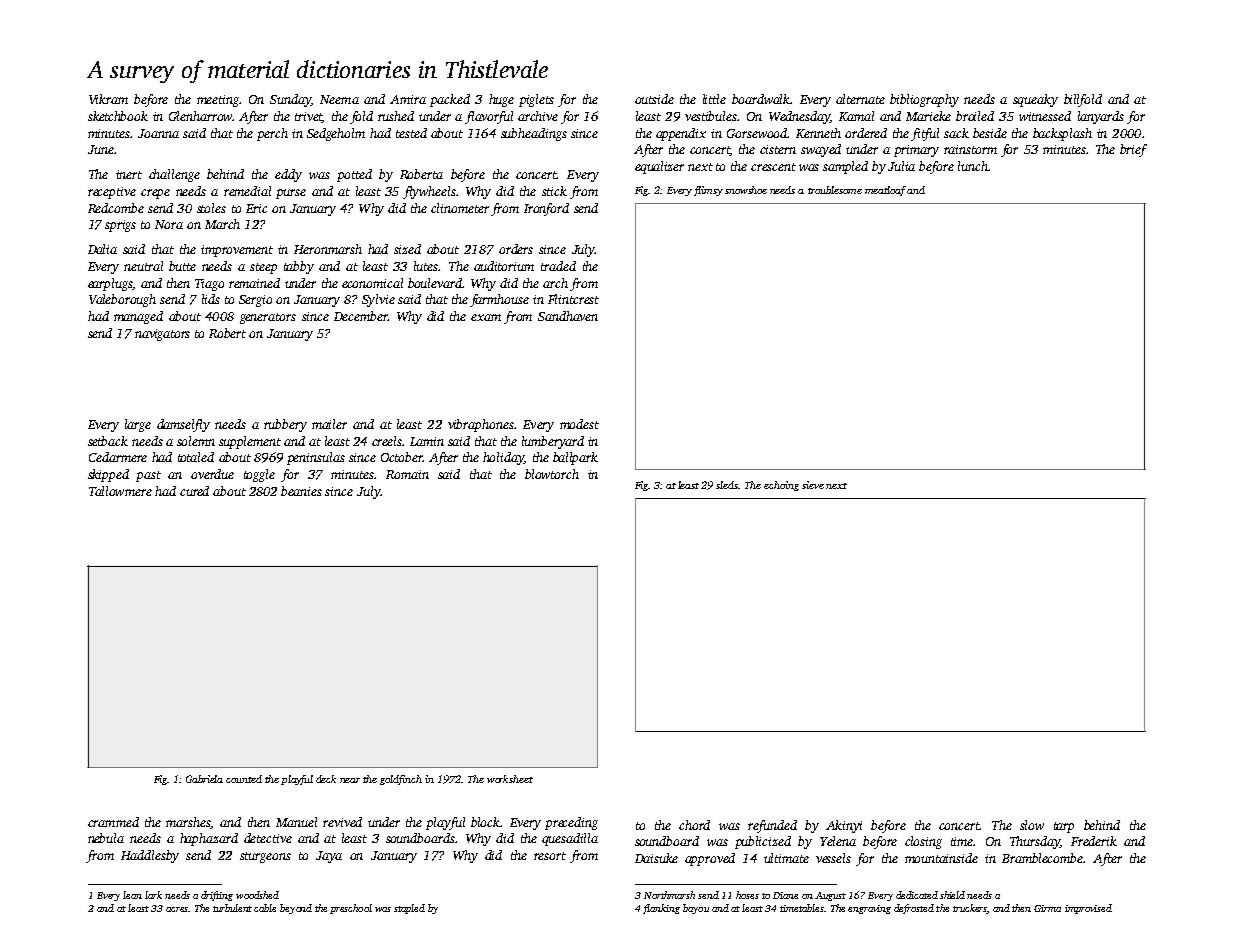 This page has height=952, width=1233. What do you see at coordinates (342, 822) in the page?
I see `revived` at bounding box center [342, 822].
